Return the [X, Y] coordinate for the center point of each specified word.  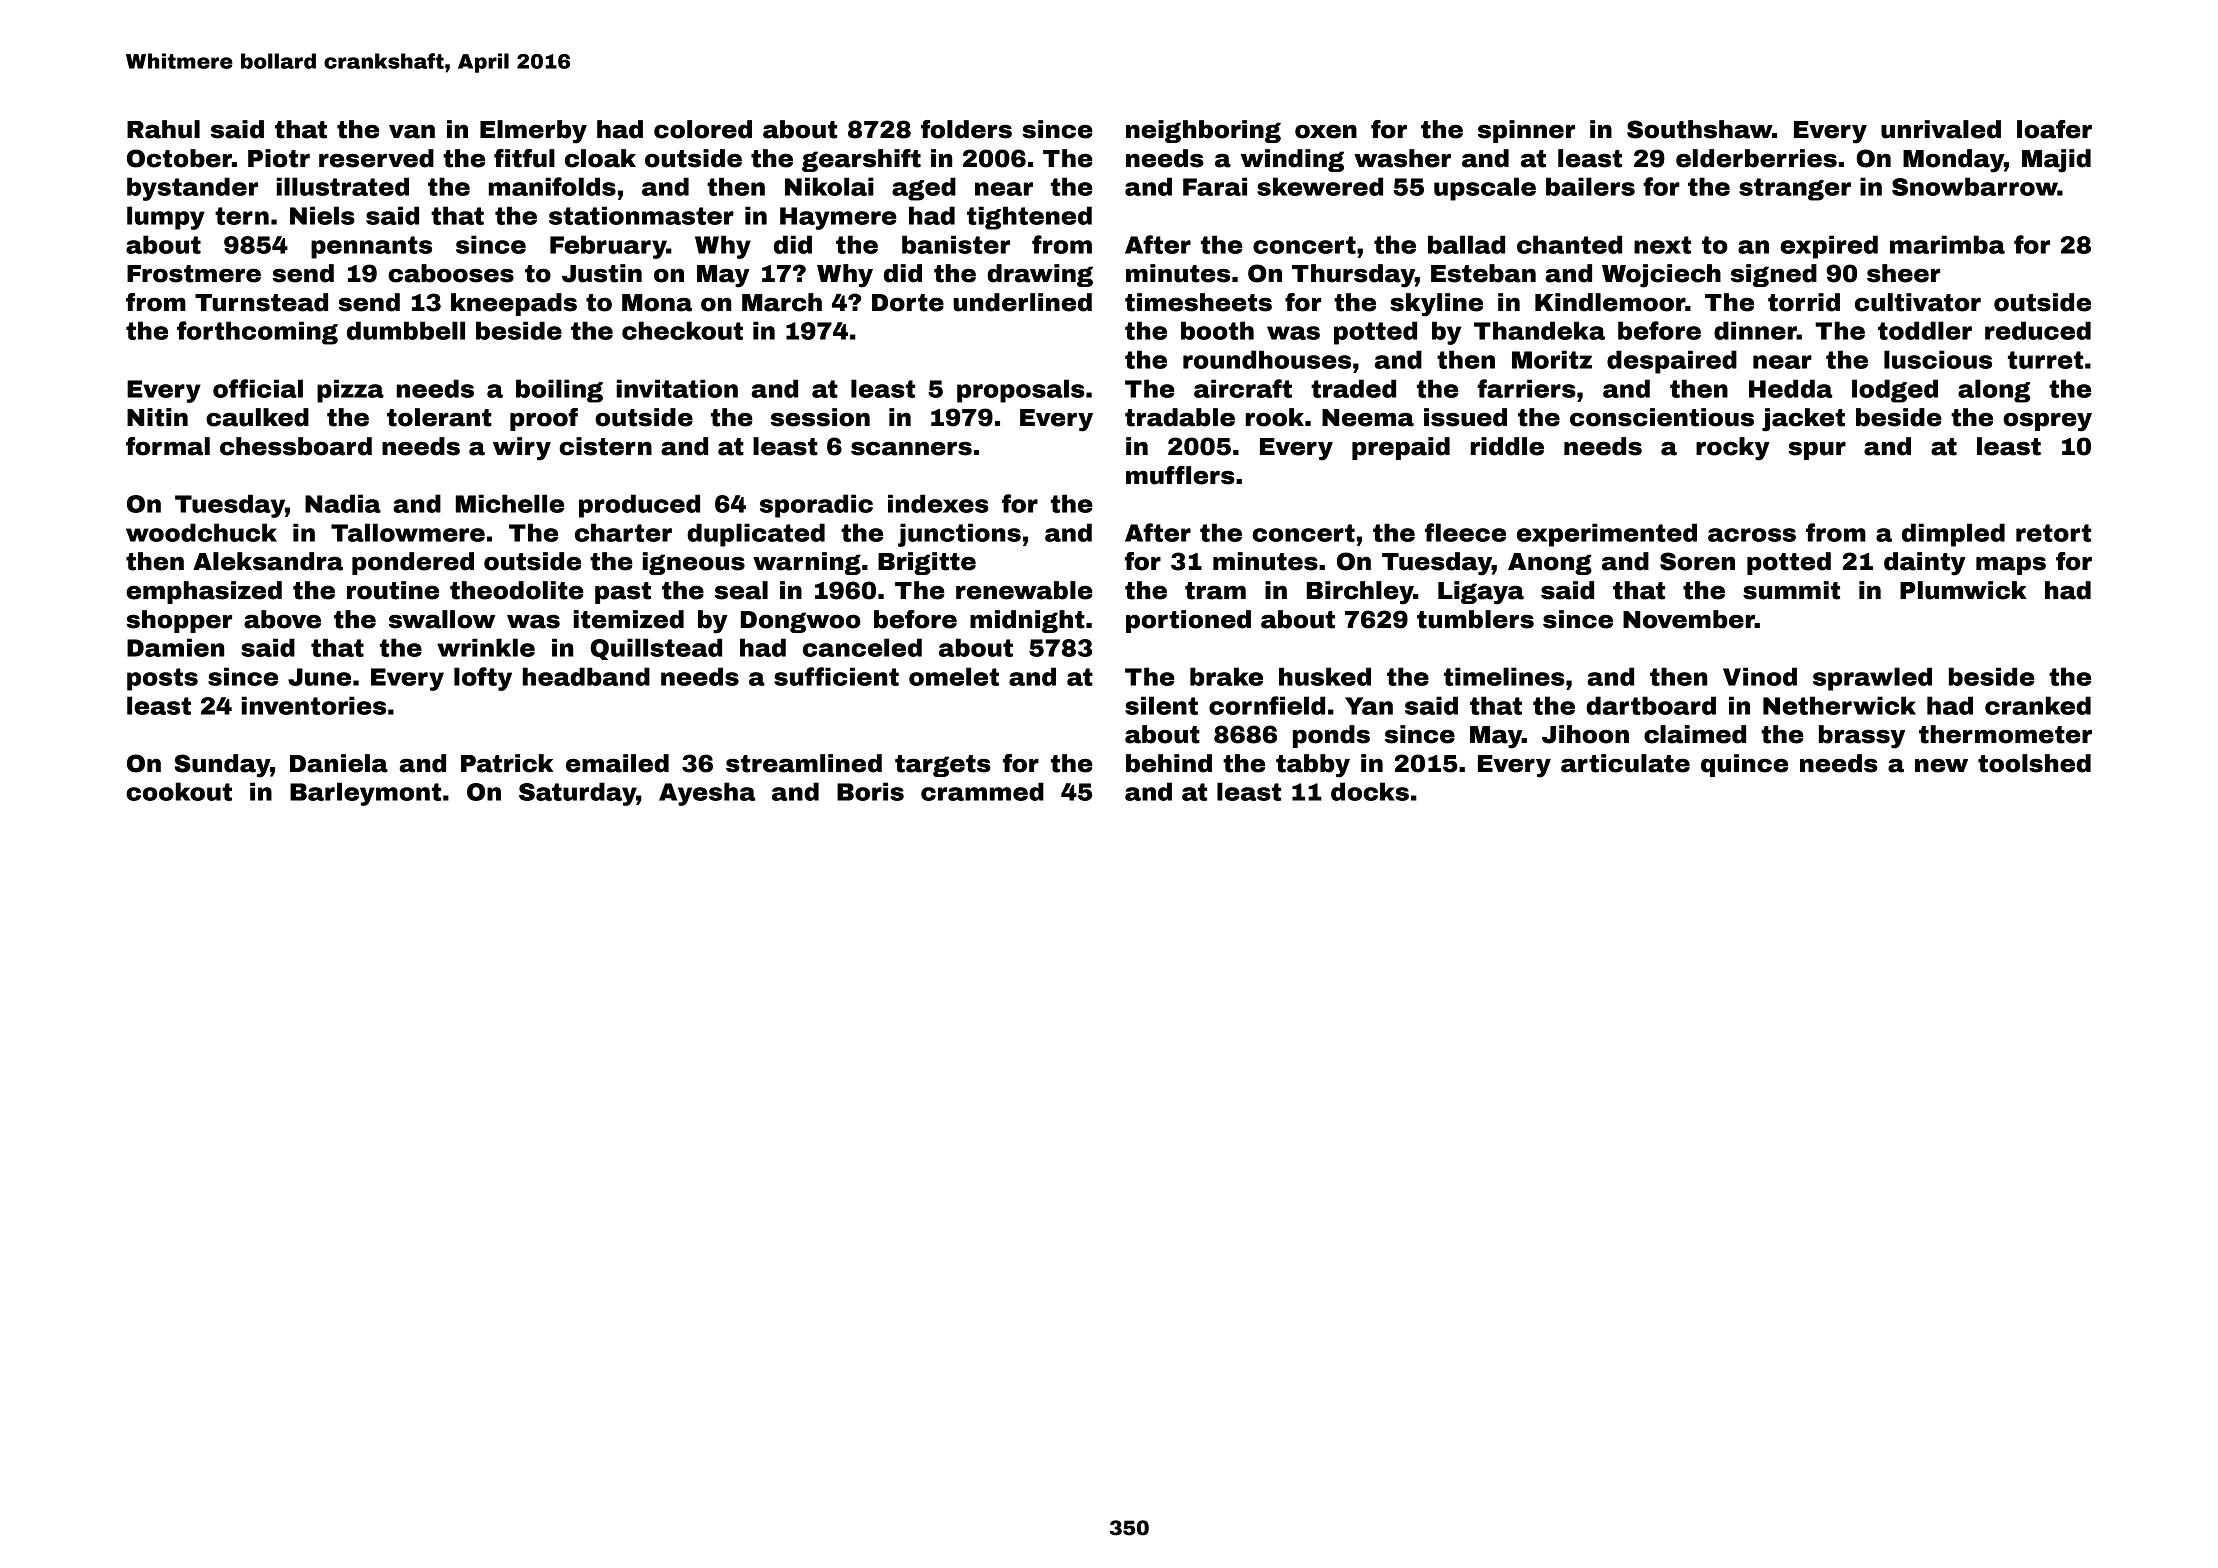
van [412, 131]
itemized [629, 619]
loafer [2054, 129]
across [1752, 535]
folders [966, 129]
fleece [1465, 532]
